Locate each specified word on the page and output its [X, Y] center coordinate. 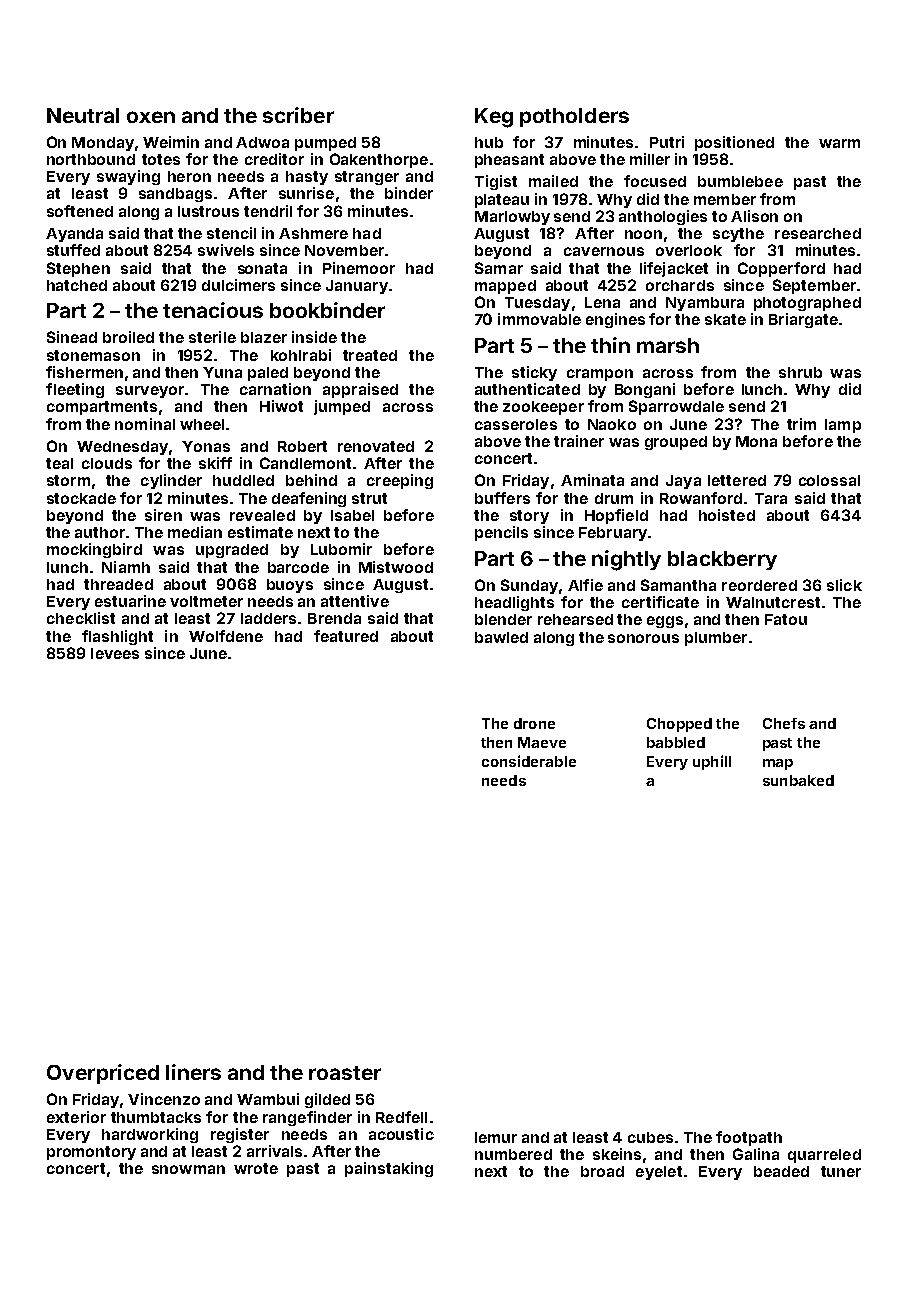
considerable [529, 761]
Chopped [679, 725]
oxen [151, 117]
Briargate [803, 320]
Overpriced [103, 1074]
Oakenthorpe [379, 160]
